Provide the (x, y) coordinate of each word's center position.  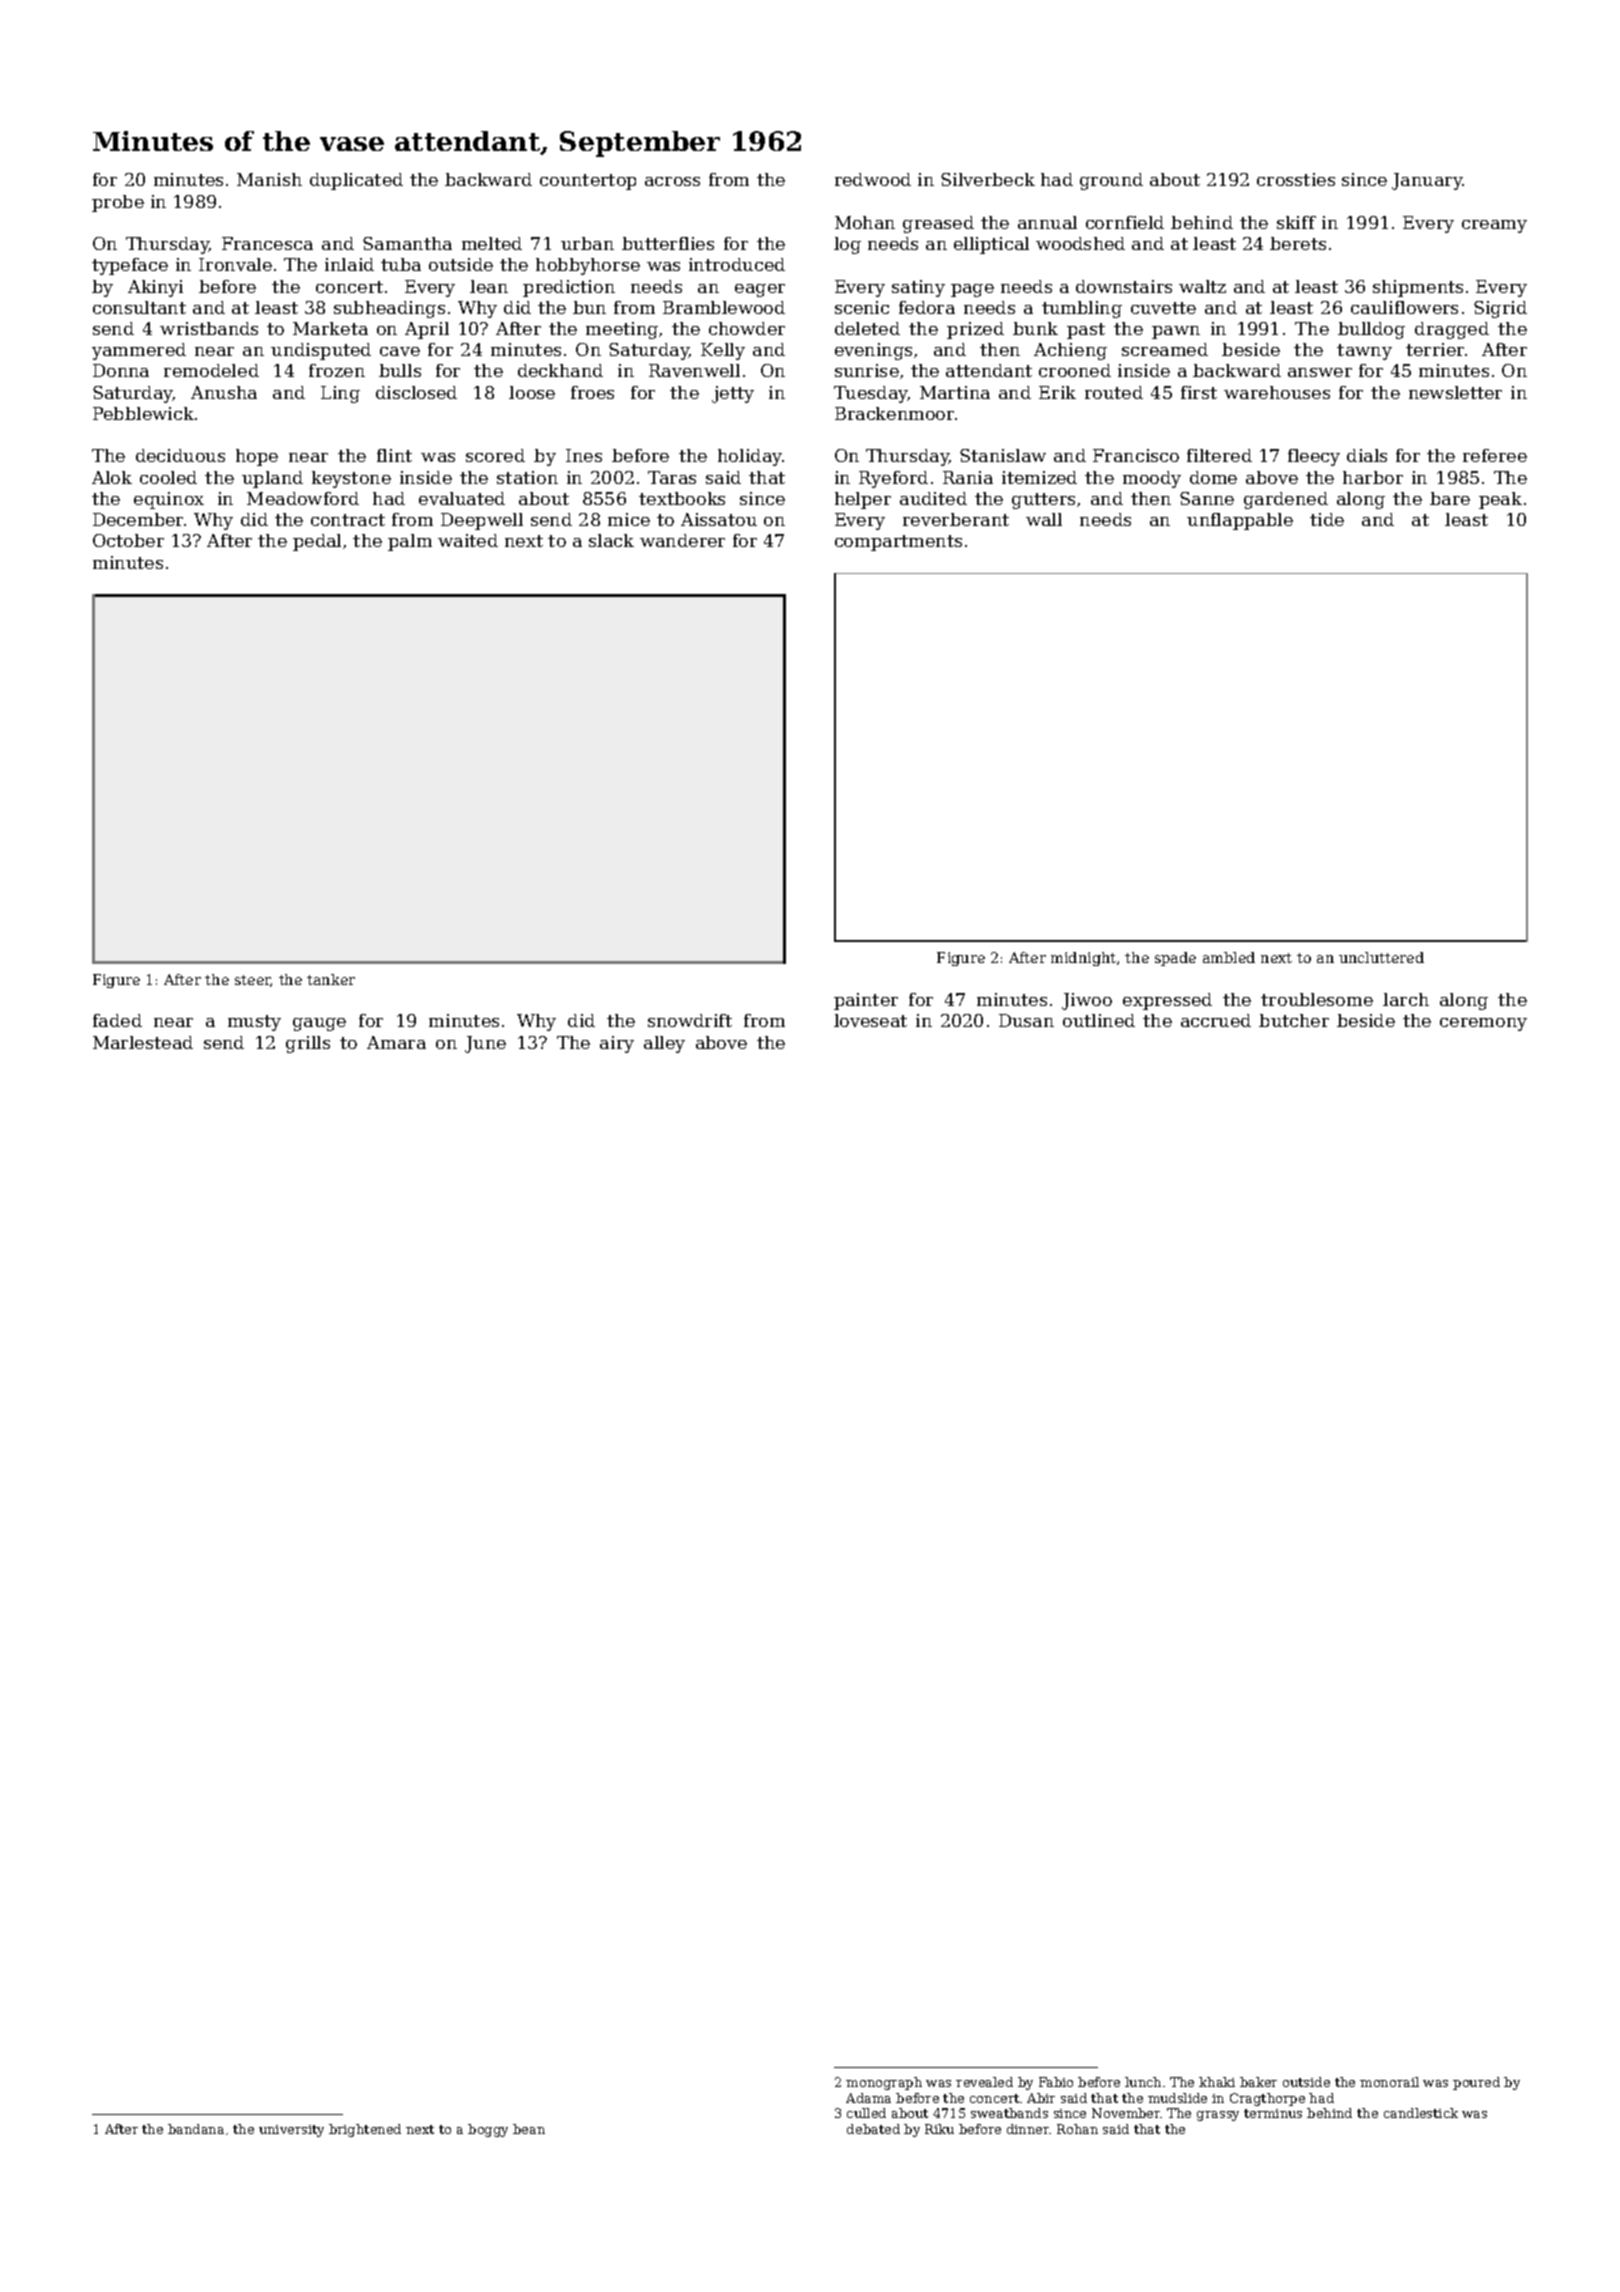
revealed (984, 2082)
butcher (1294, 1020)
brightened (365, 2130)
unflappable (1240, 521)
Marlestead (143, 1042)
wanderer (682, 540)
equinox (169, 500)
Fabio (1056, 2082)
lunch (1143, 2082)
